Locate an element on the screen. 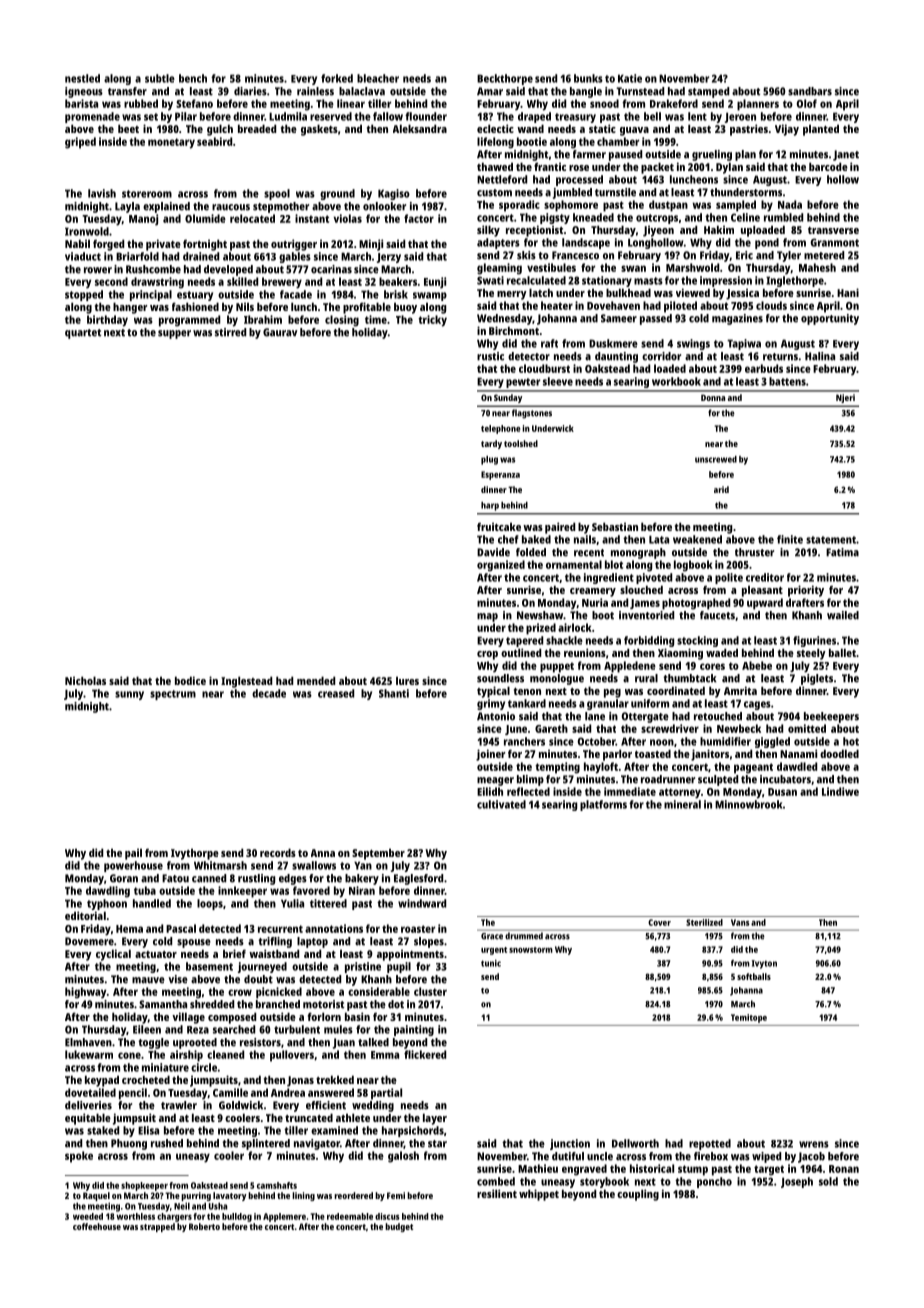  doubt is located at coordinates (258, 979).
